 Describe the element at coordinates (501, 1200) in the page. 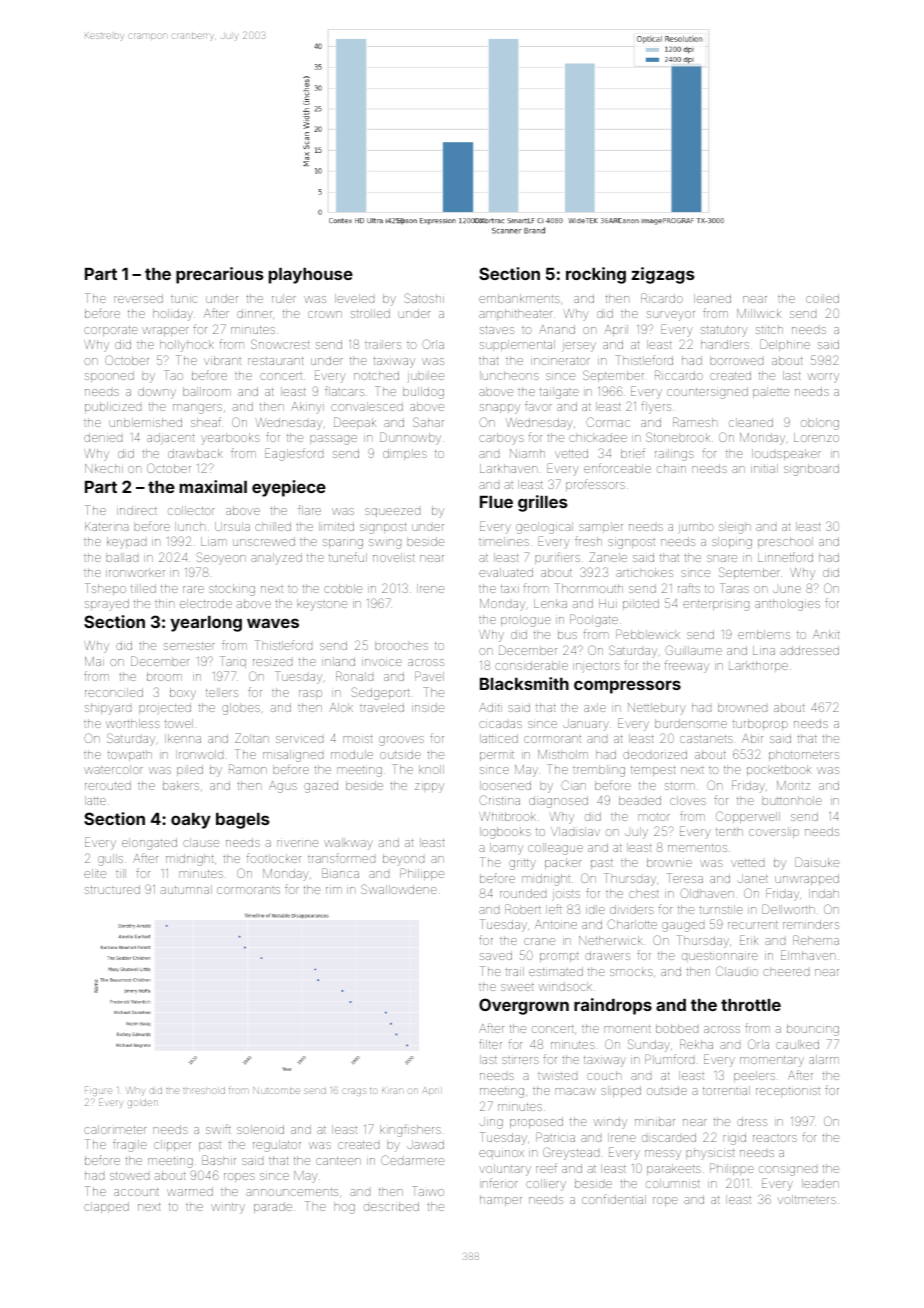

I see `hamper` at that location.
